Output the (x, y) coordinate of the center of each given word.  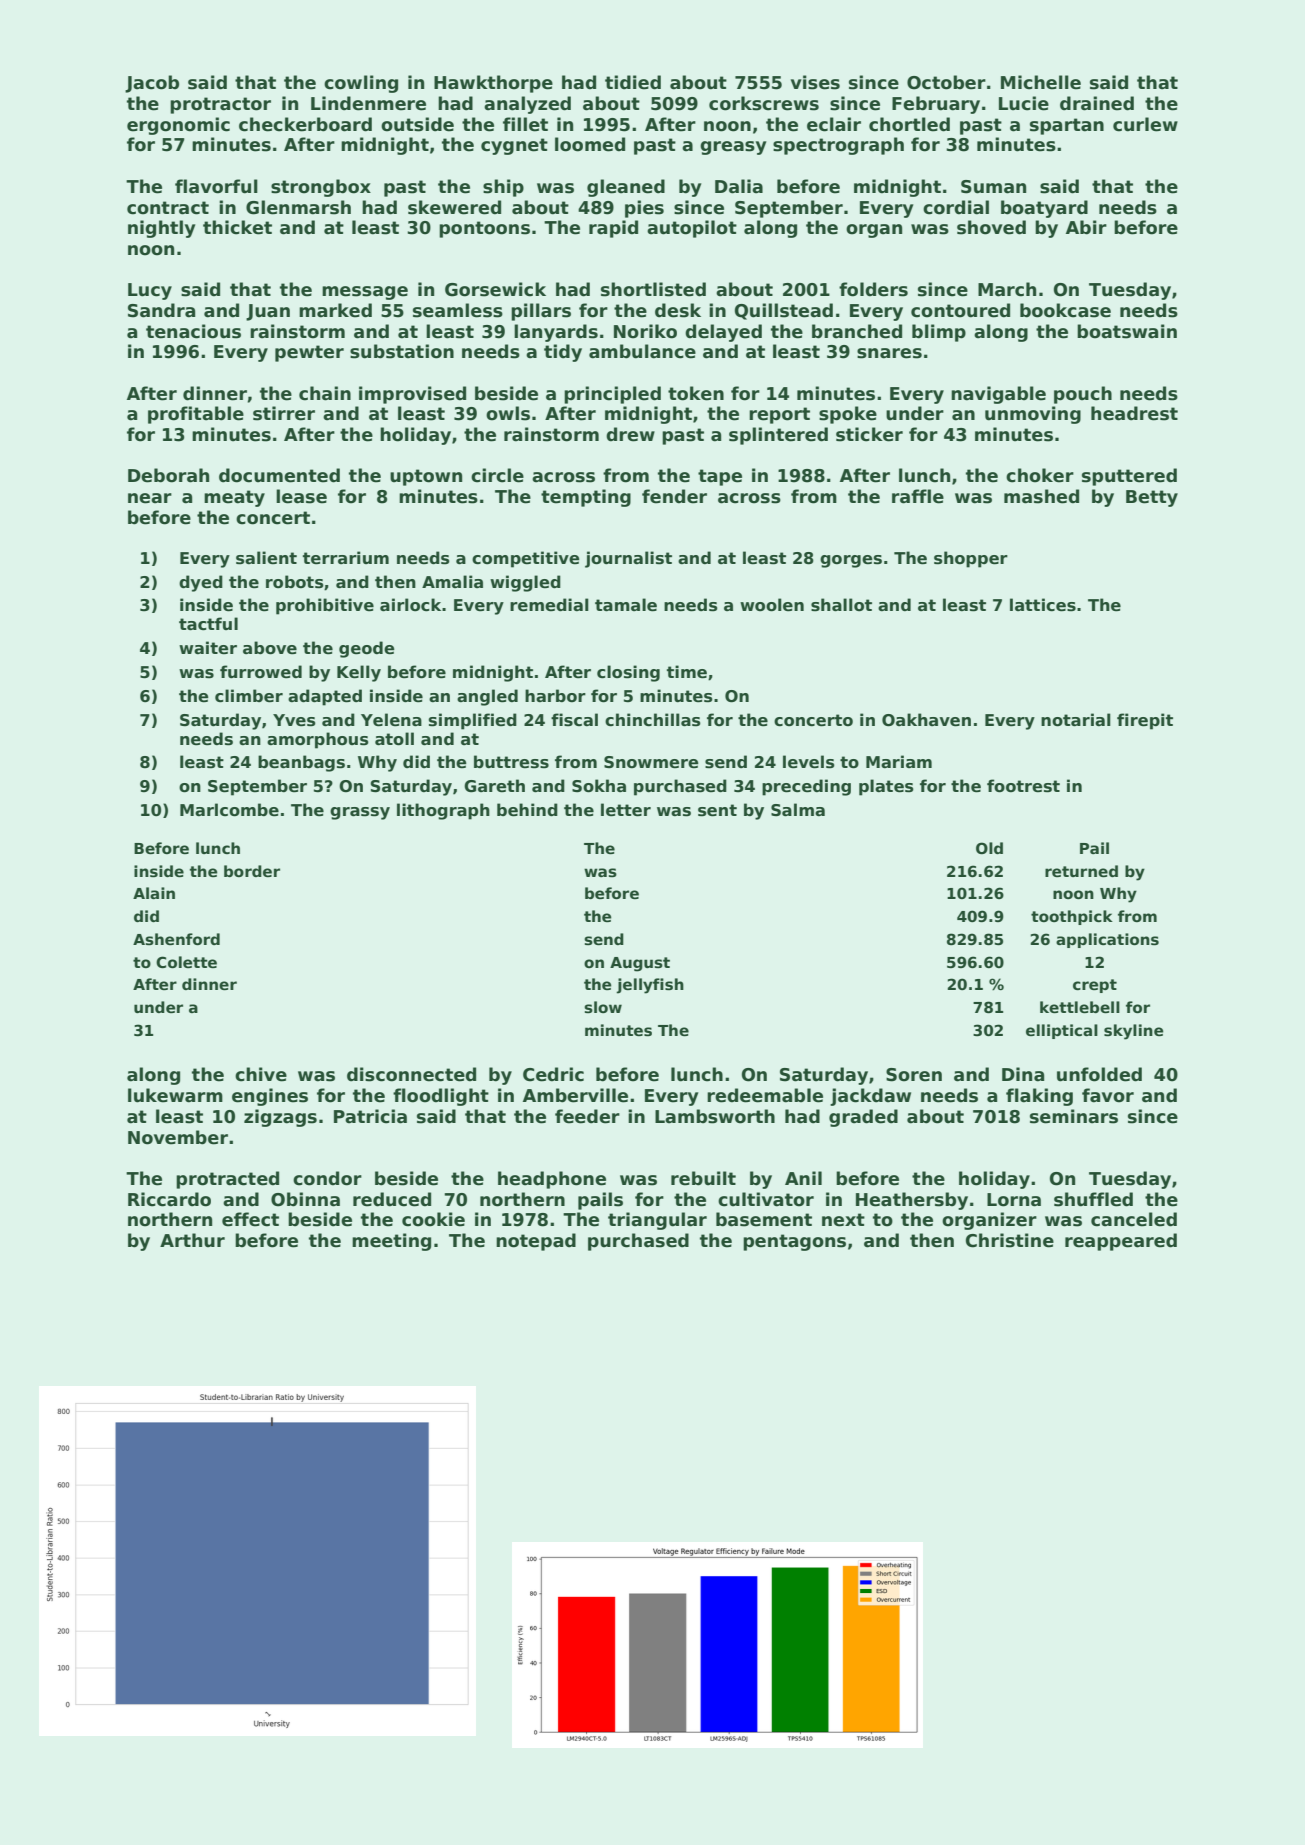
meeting (391, 1242)
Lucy (150, 291)
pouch (1083, 395)
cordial (956, 207)
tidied (633, 82)
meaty (234, 498)
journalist (628, 559)
